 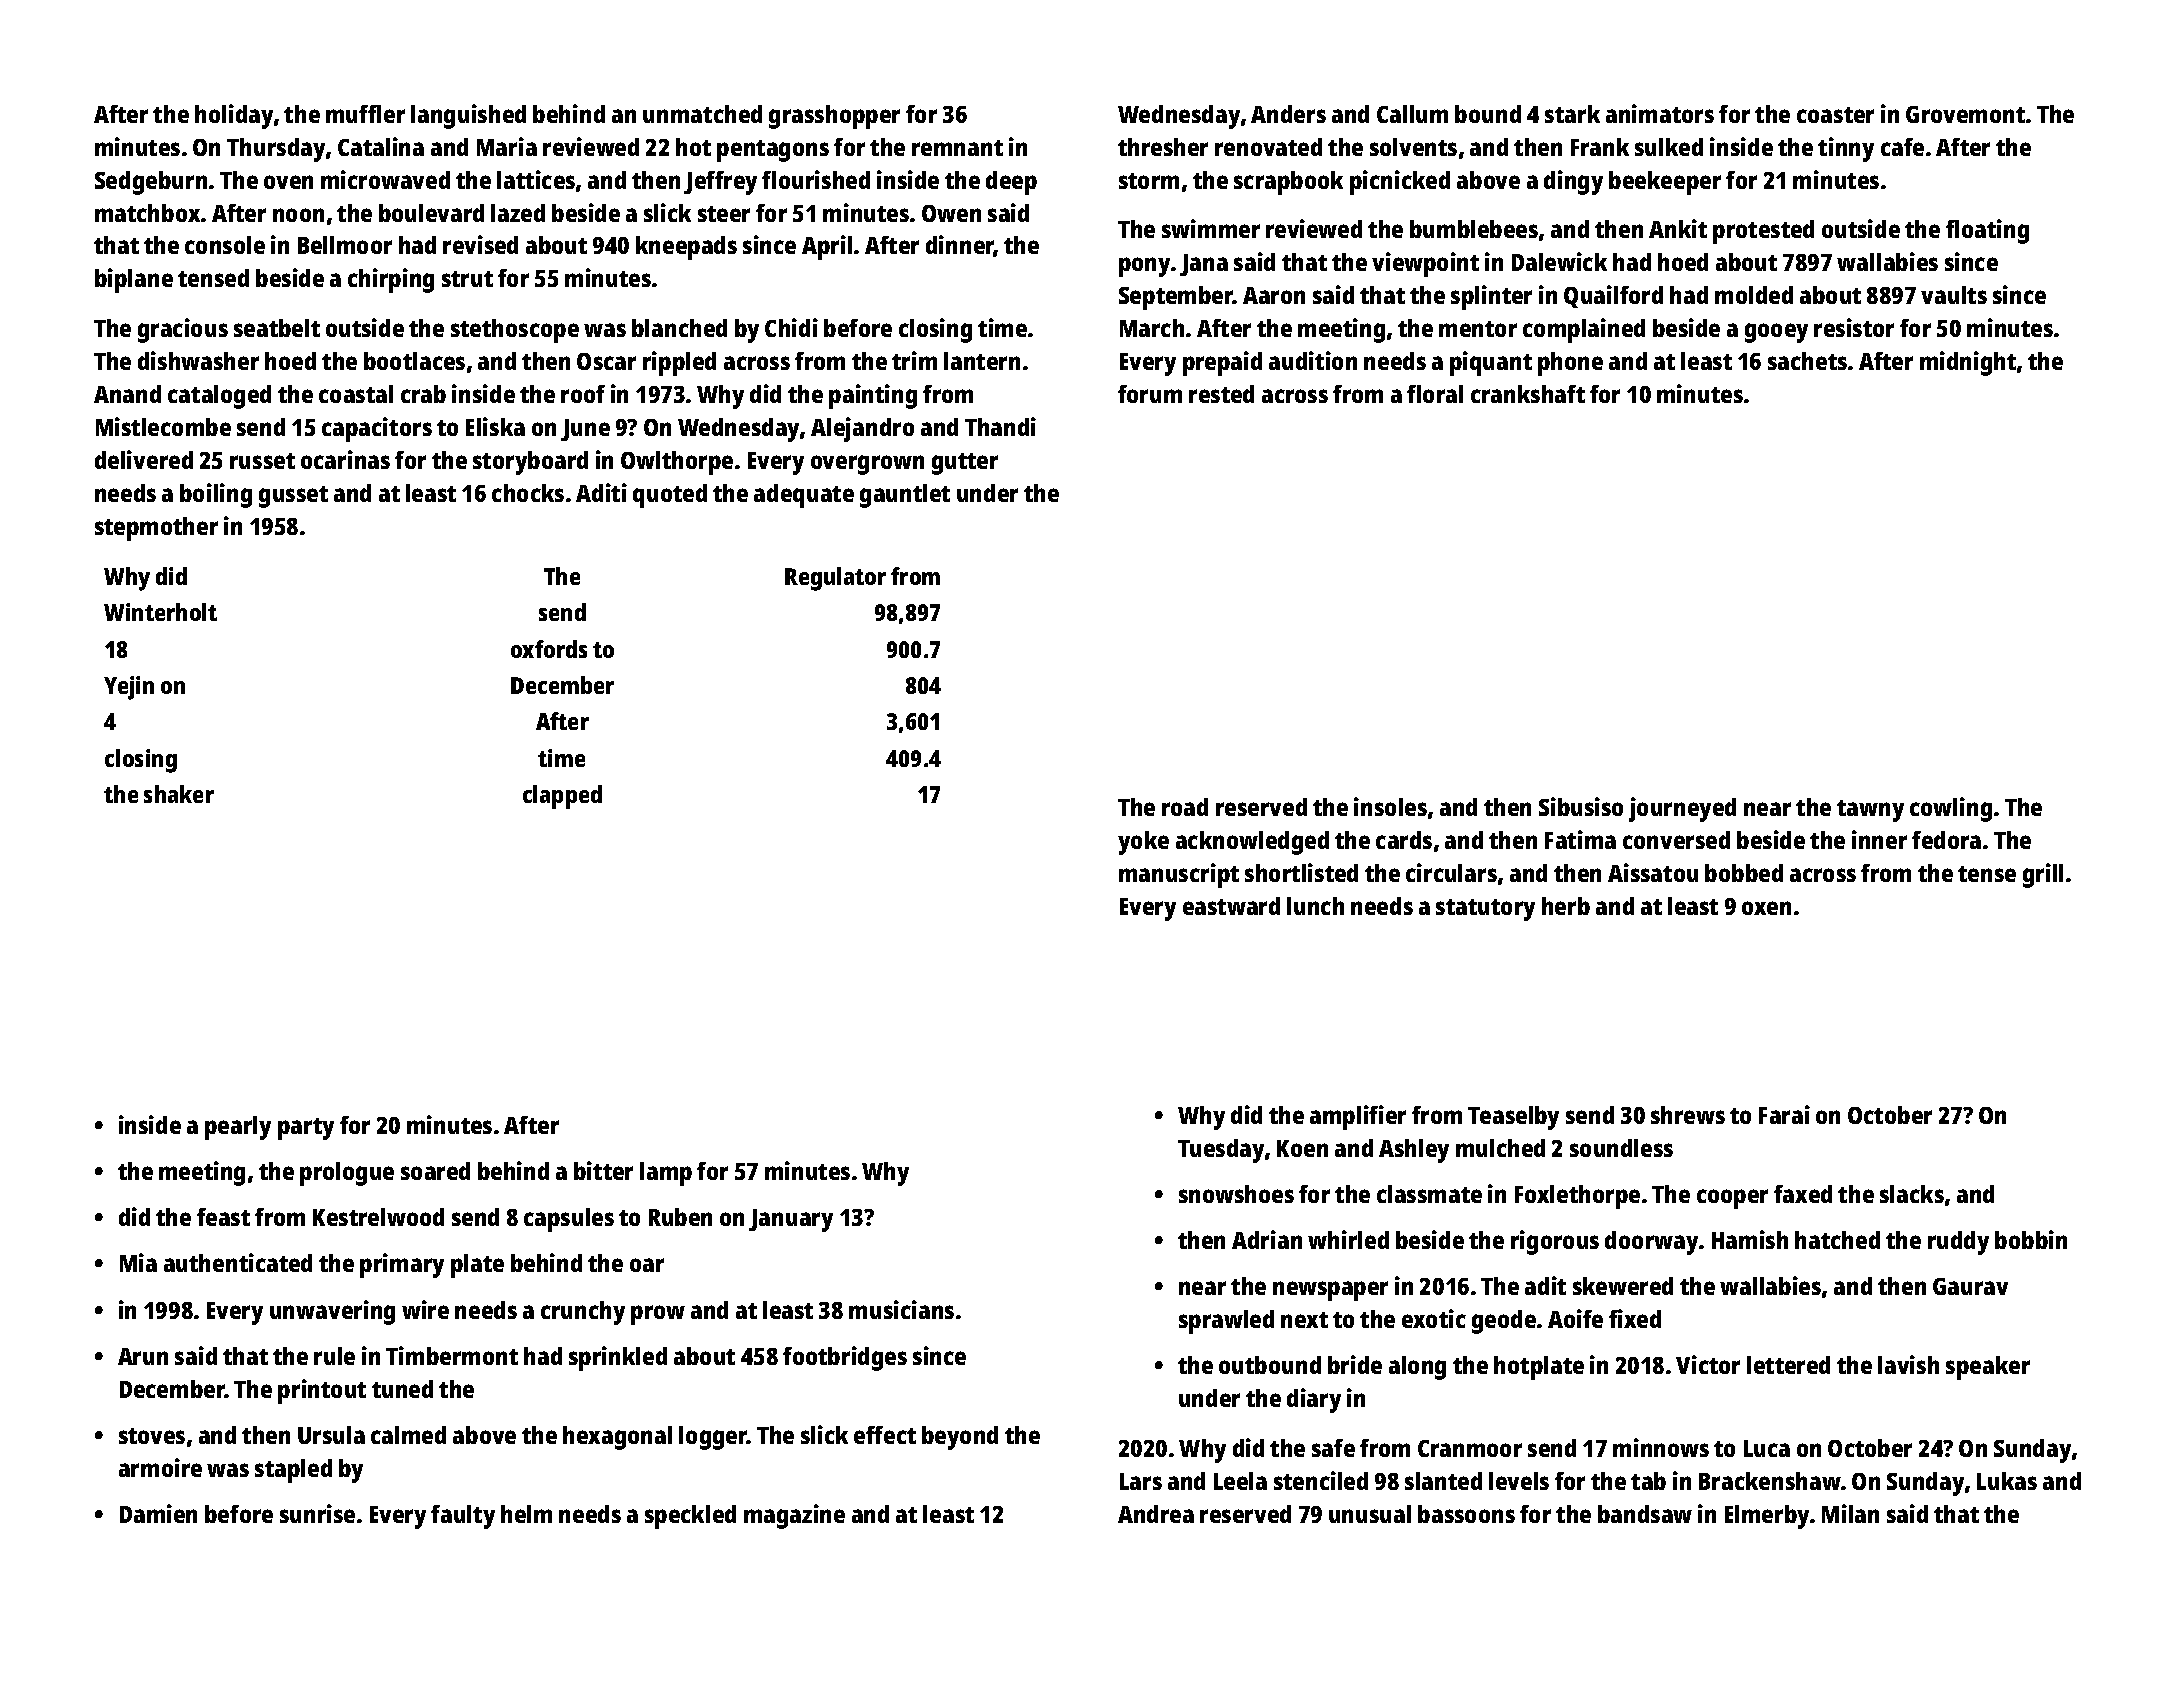 I want to click on stark, so click(x=1572, y=114).
